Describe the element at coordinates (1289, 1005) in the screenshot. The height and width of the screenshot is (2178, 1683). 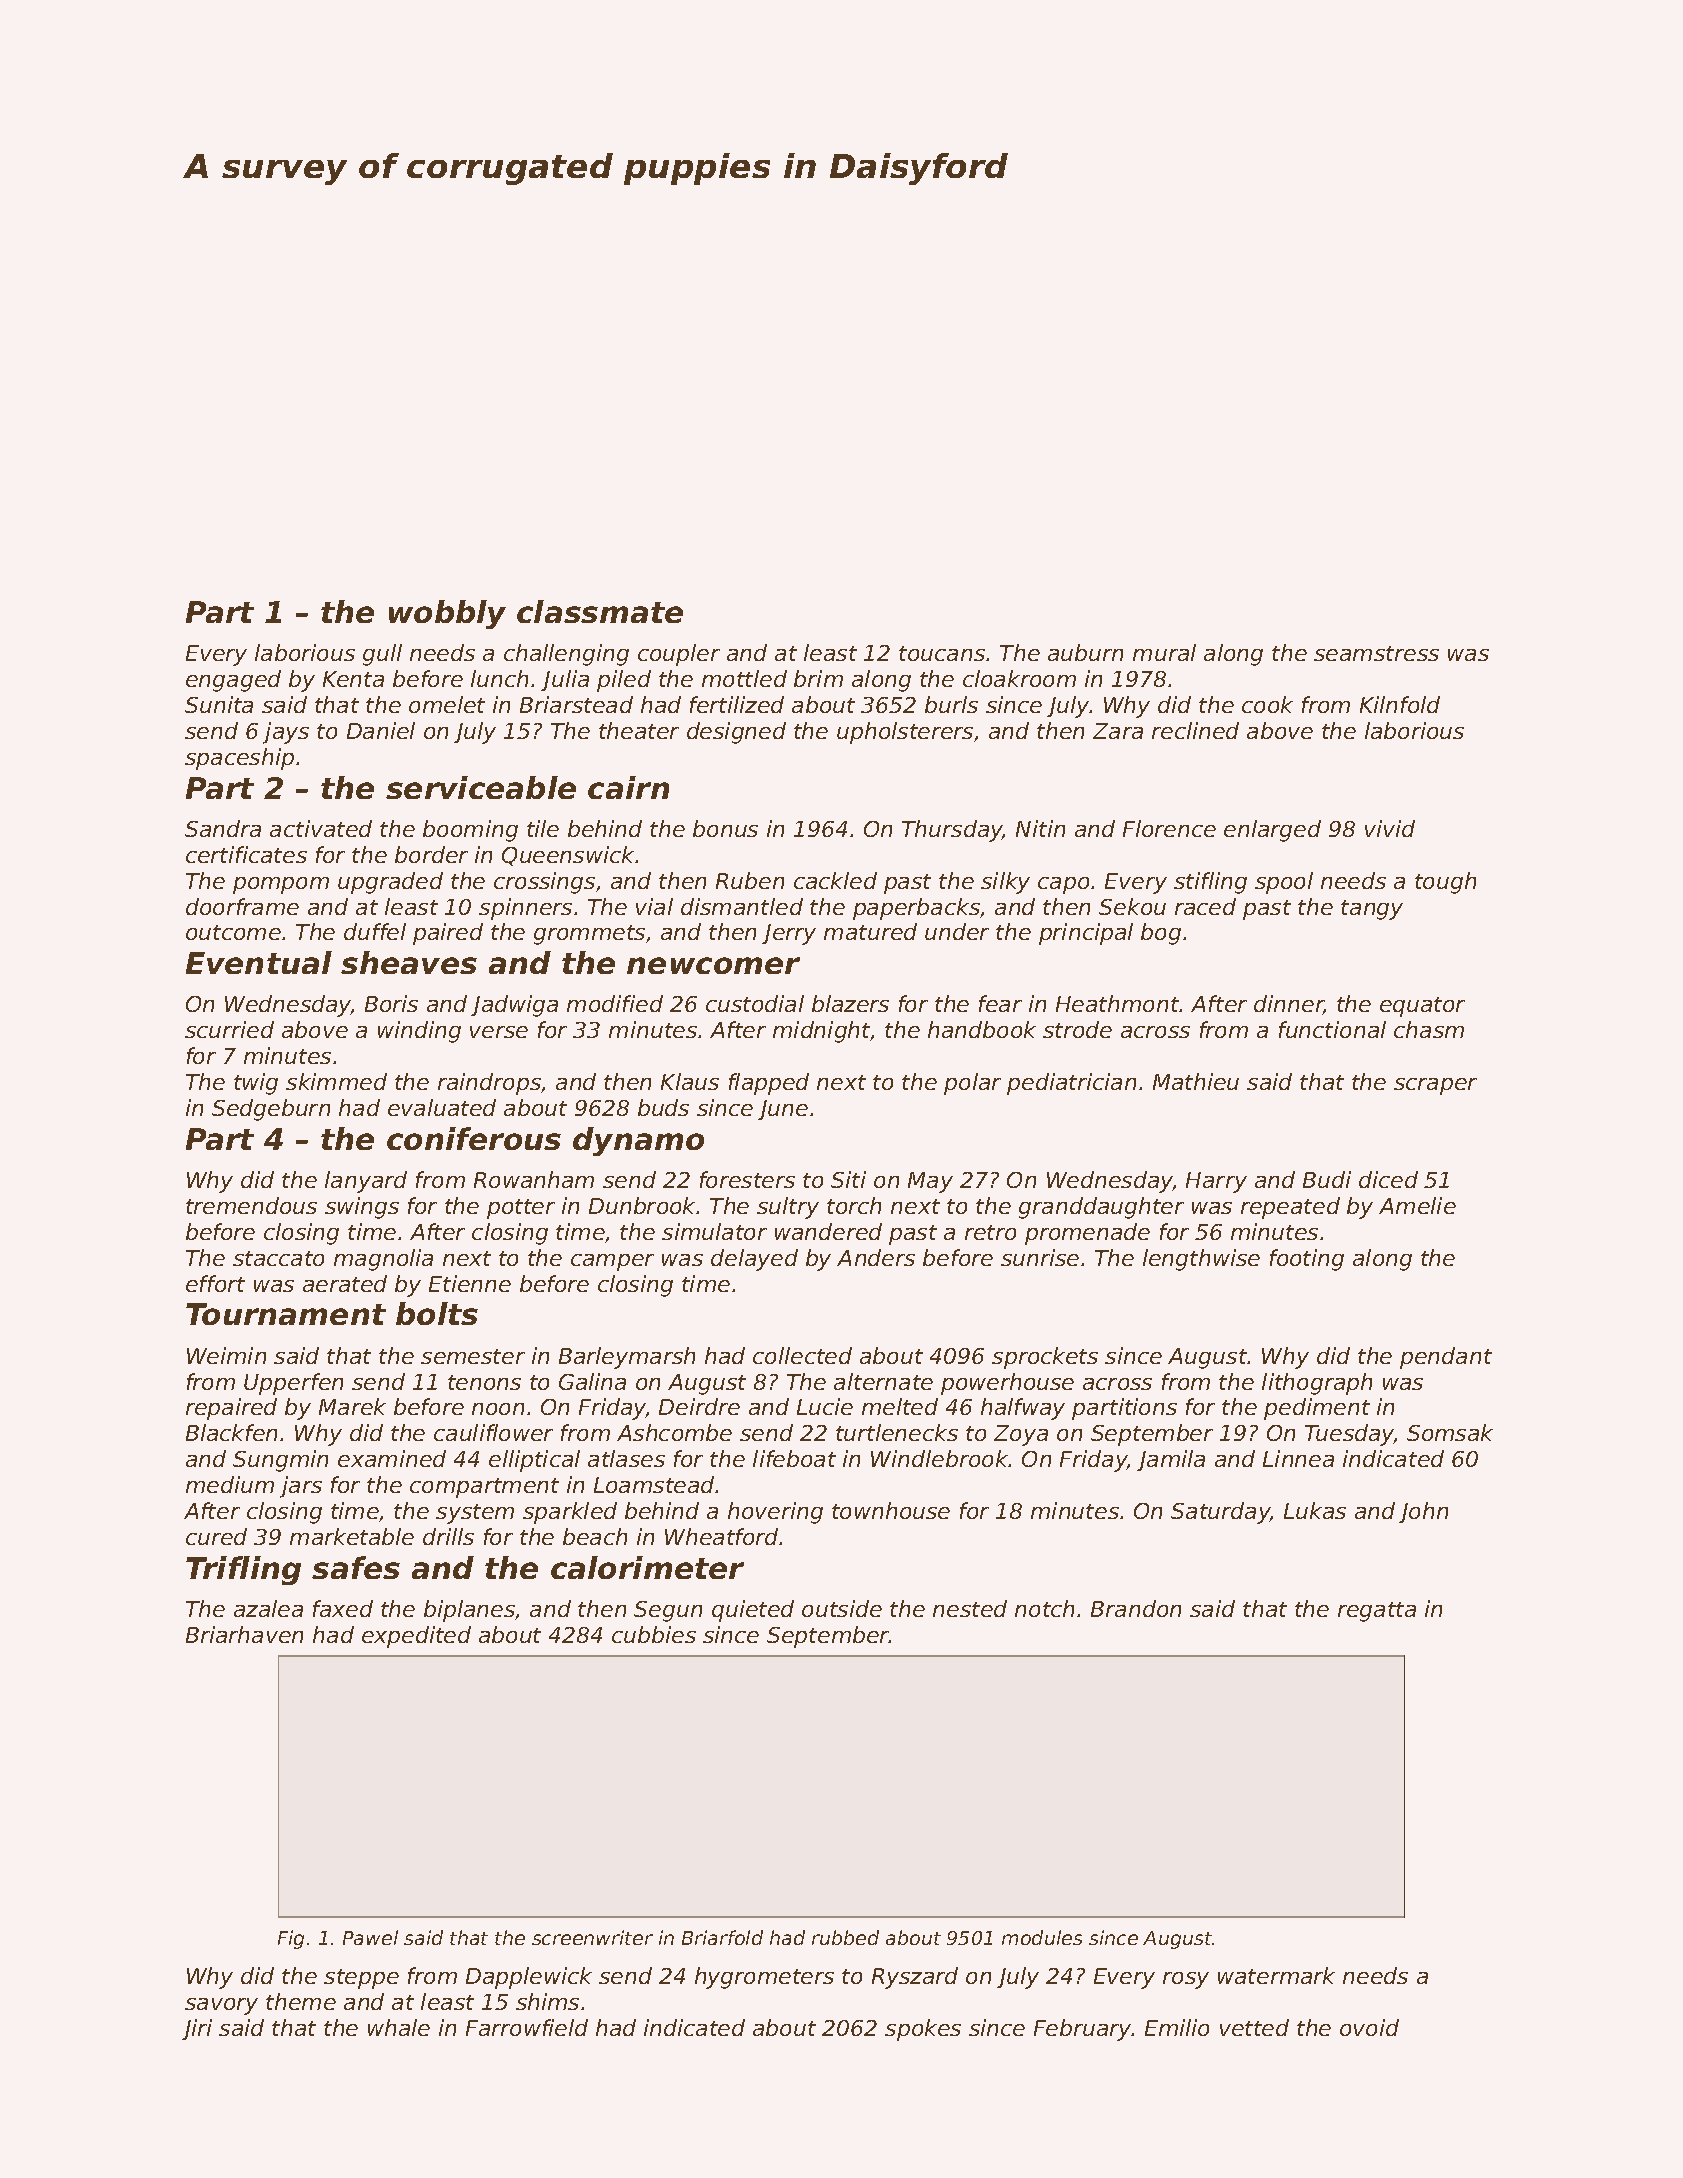
I see `dinner` at that location.
